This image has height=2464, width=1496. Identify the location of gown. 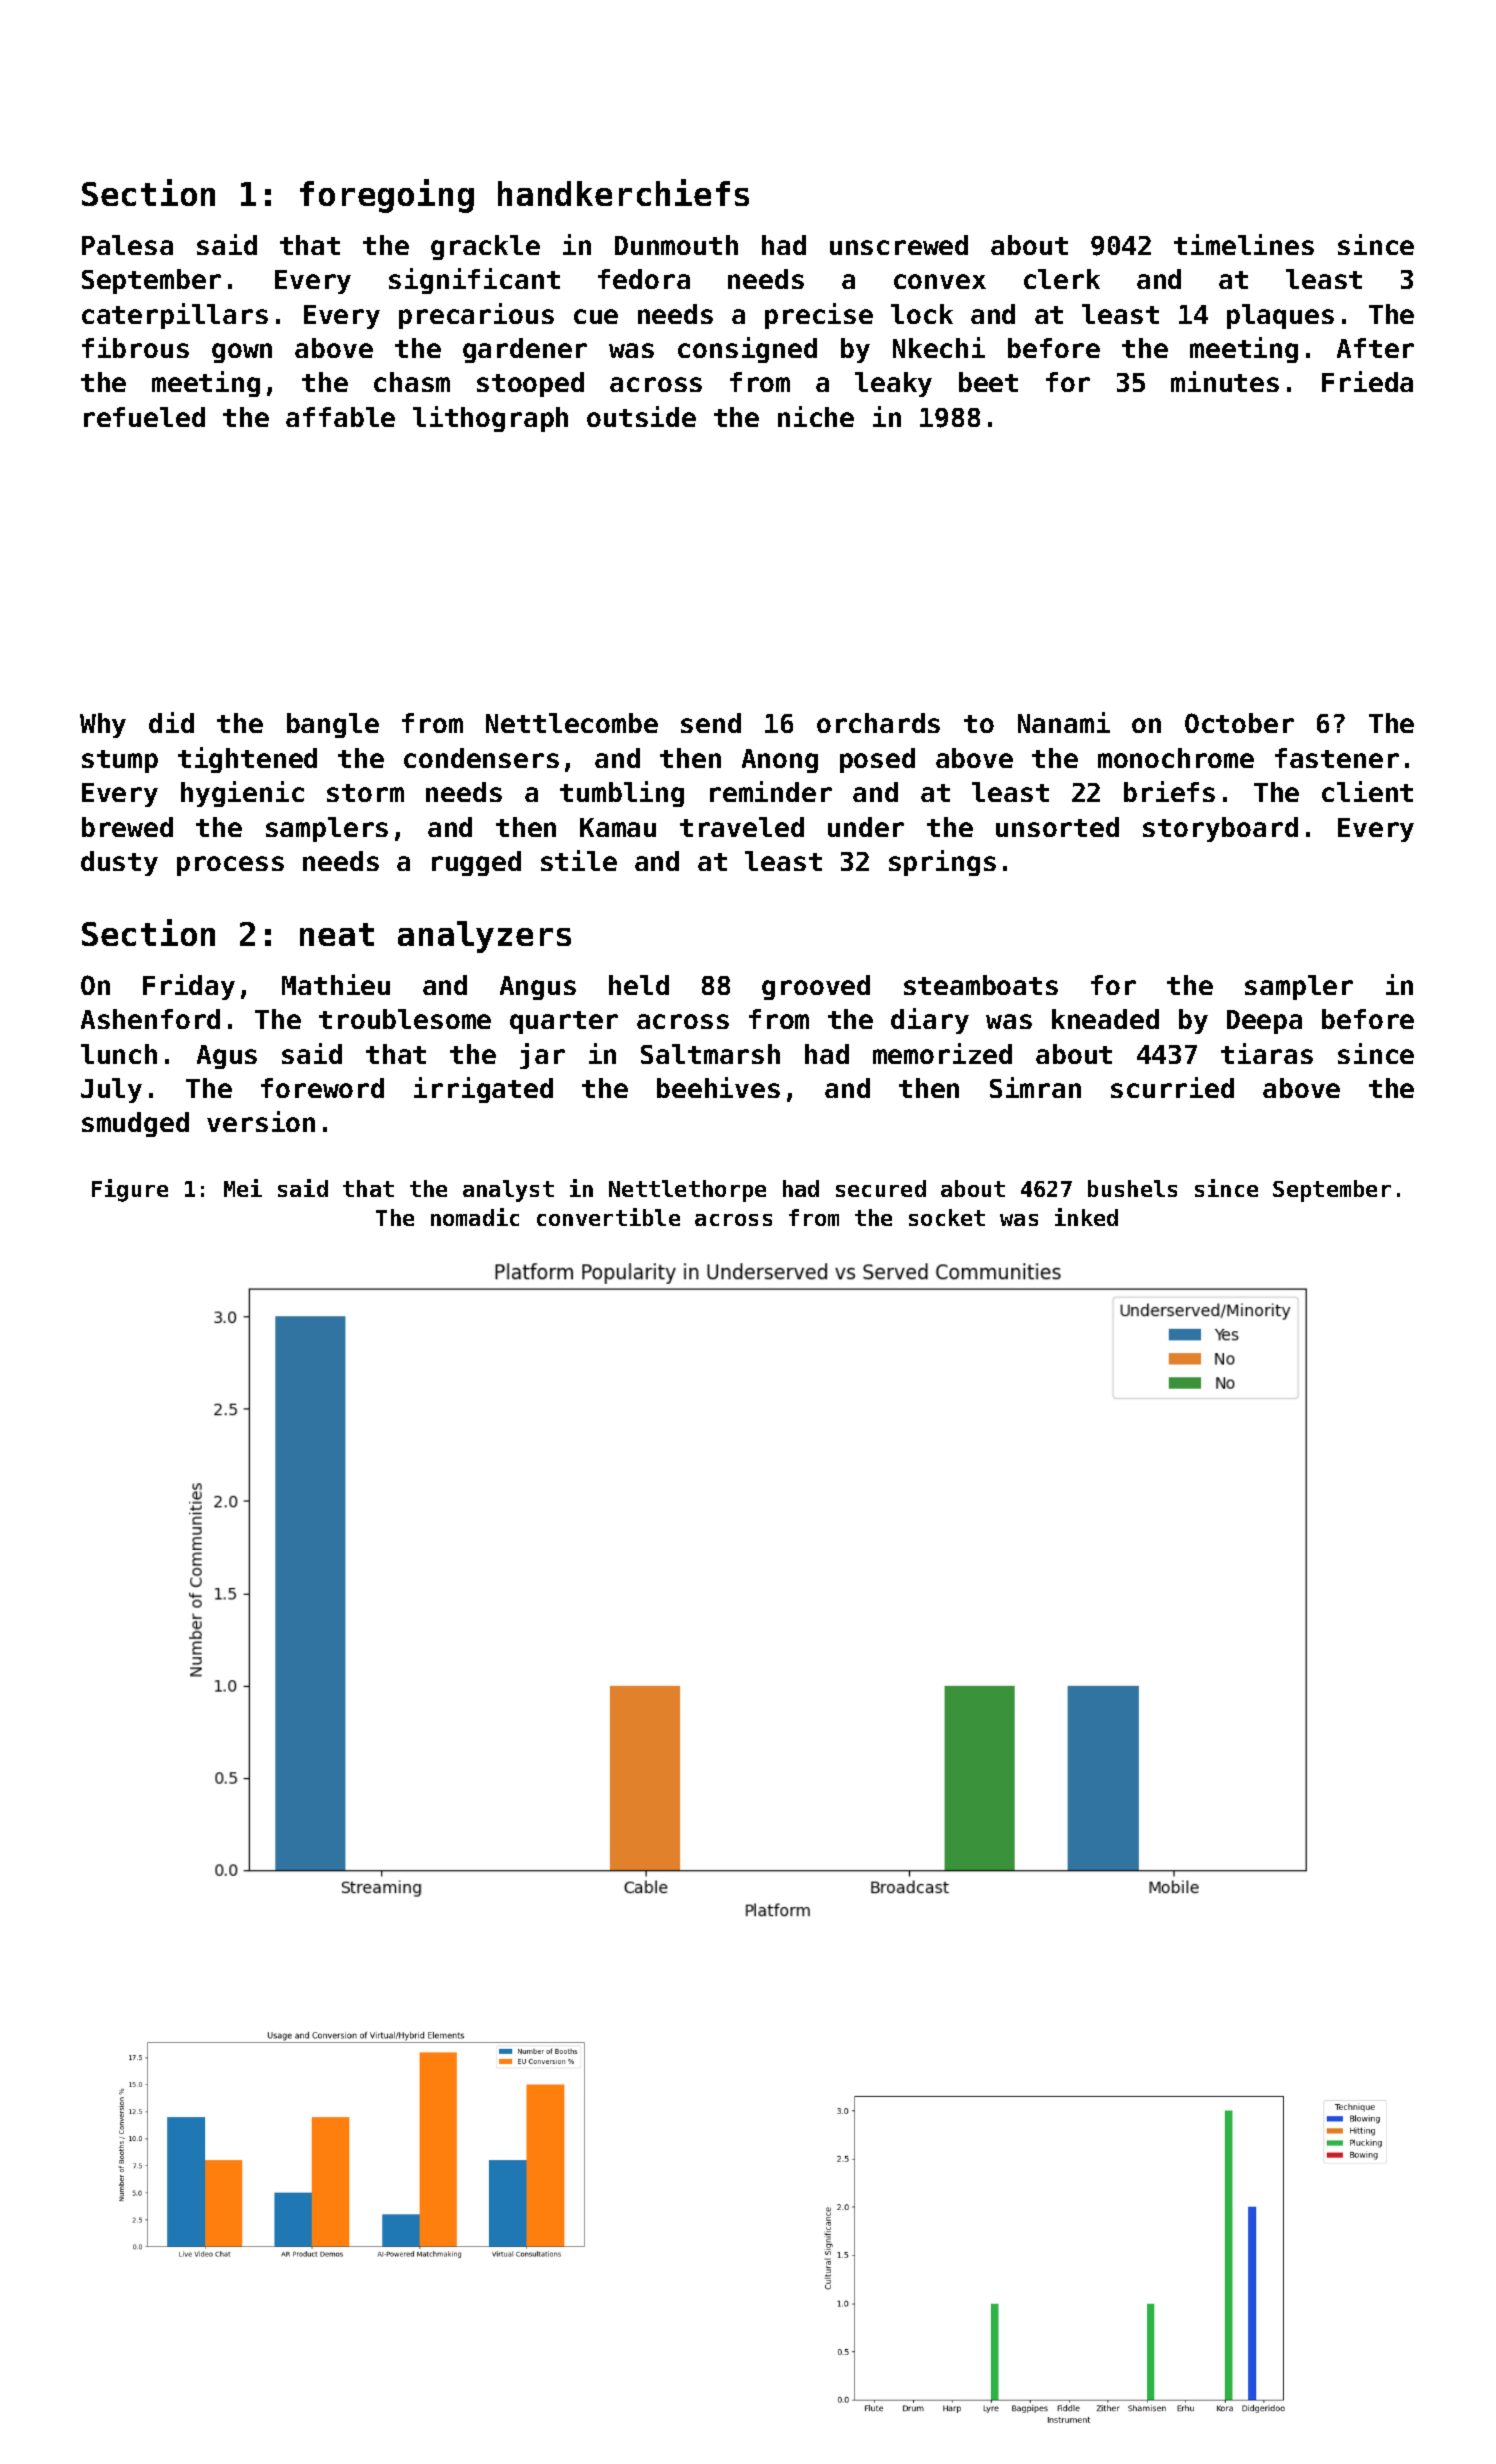
(242, 353).
